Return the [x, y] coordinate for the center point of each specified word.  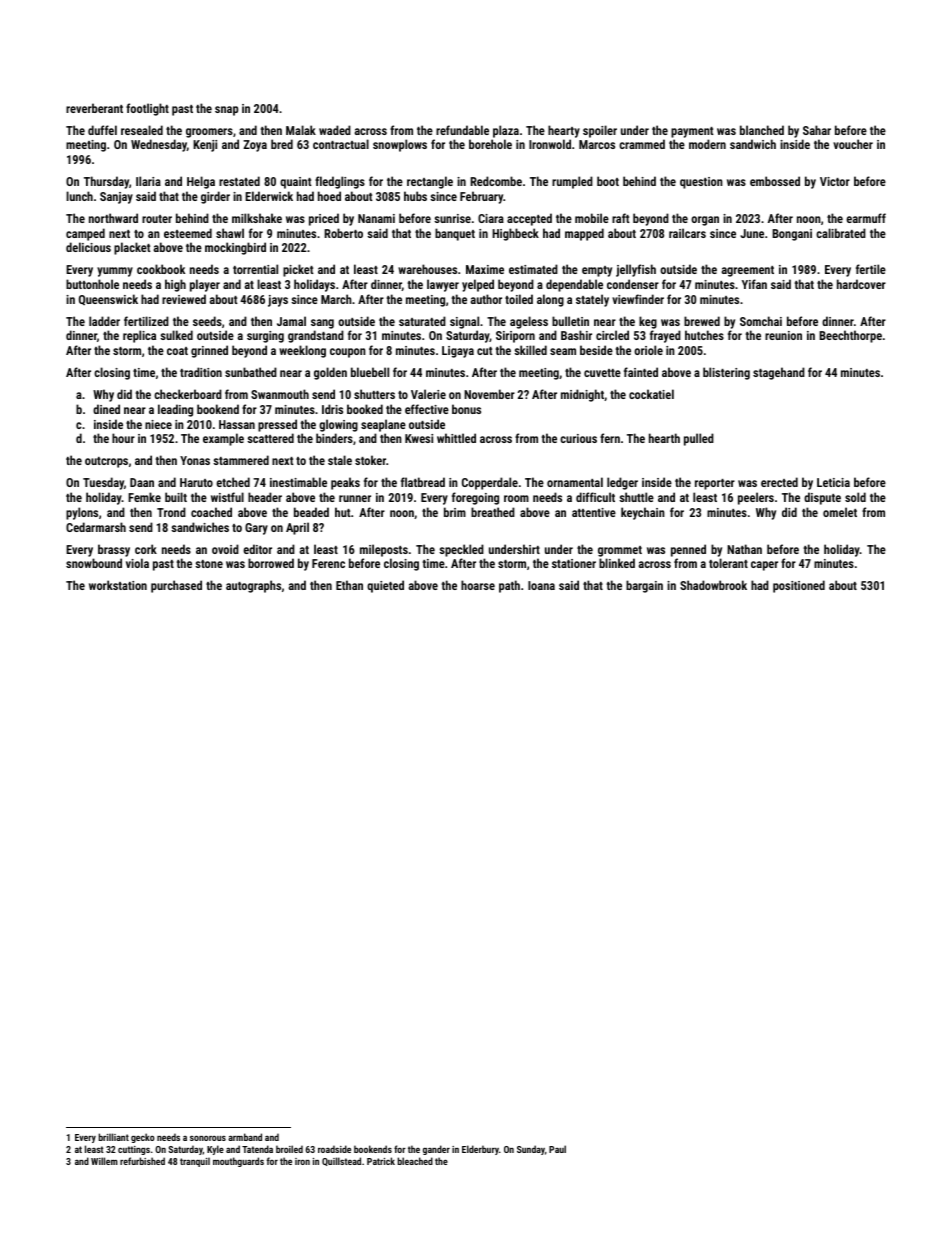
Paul [557, 1149]
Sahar [817, 130]
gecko [143, 1138]
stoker [370, 460]
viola [137, 563]
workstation [118, 585]
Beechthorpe [850, 336]
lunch [79, 196]
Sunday [531, 1150]
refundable [462, 130]
